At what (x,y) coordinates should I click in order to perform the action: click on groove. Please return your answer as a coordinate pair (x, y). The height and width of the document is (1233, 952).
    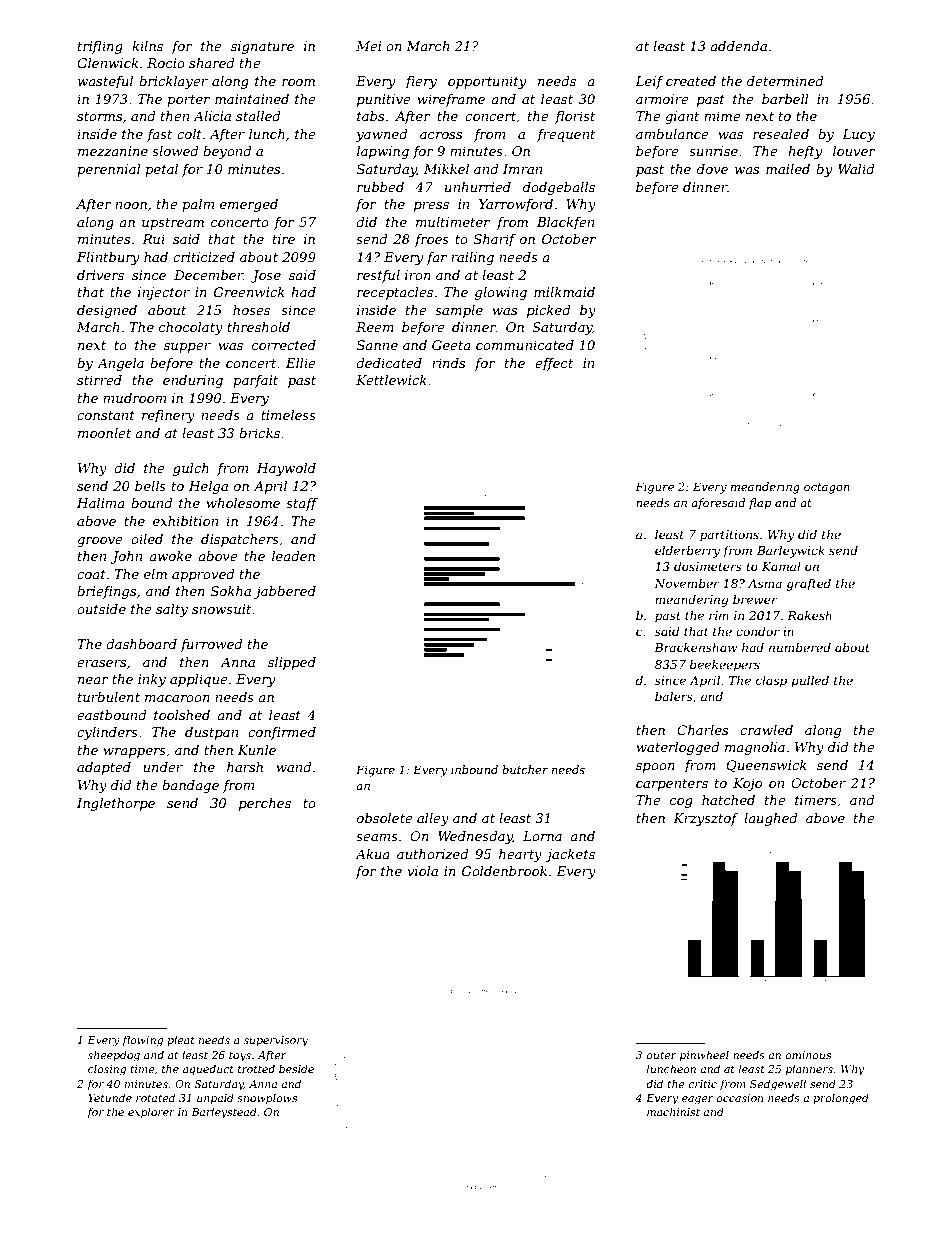
    Looking at the image, I should click on (100, 542).
